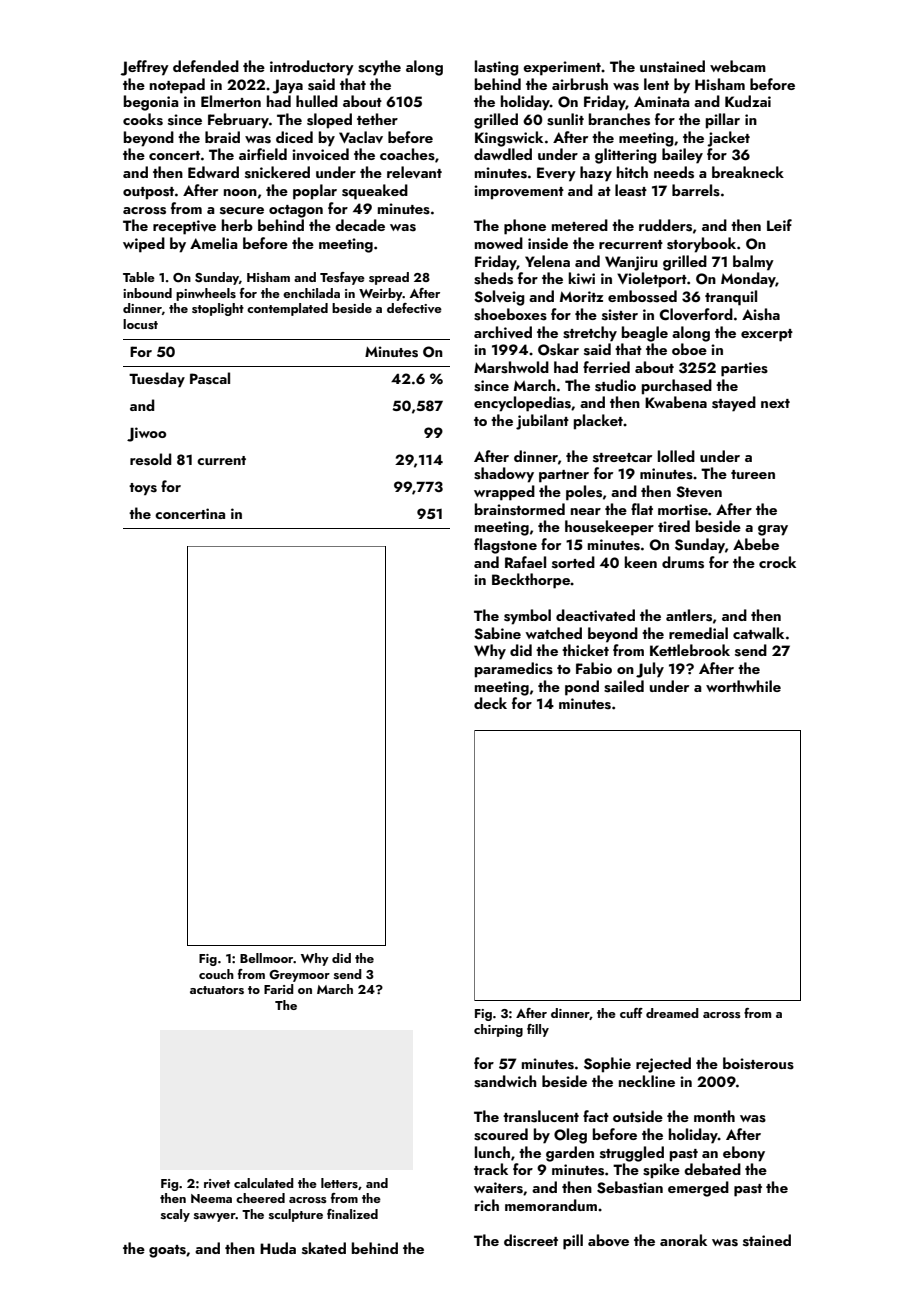 The image size is (924, 1308). Describe the element at coordinates (167, 1251) in the screenshot. I see `goats` at that location.
